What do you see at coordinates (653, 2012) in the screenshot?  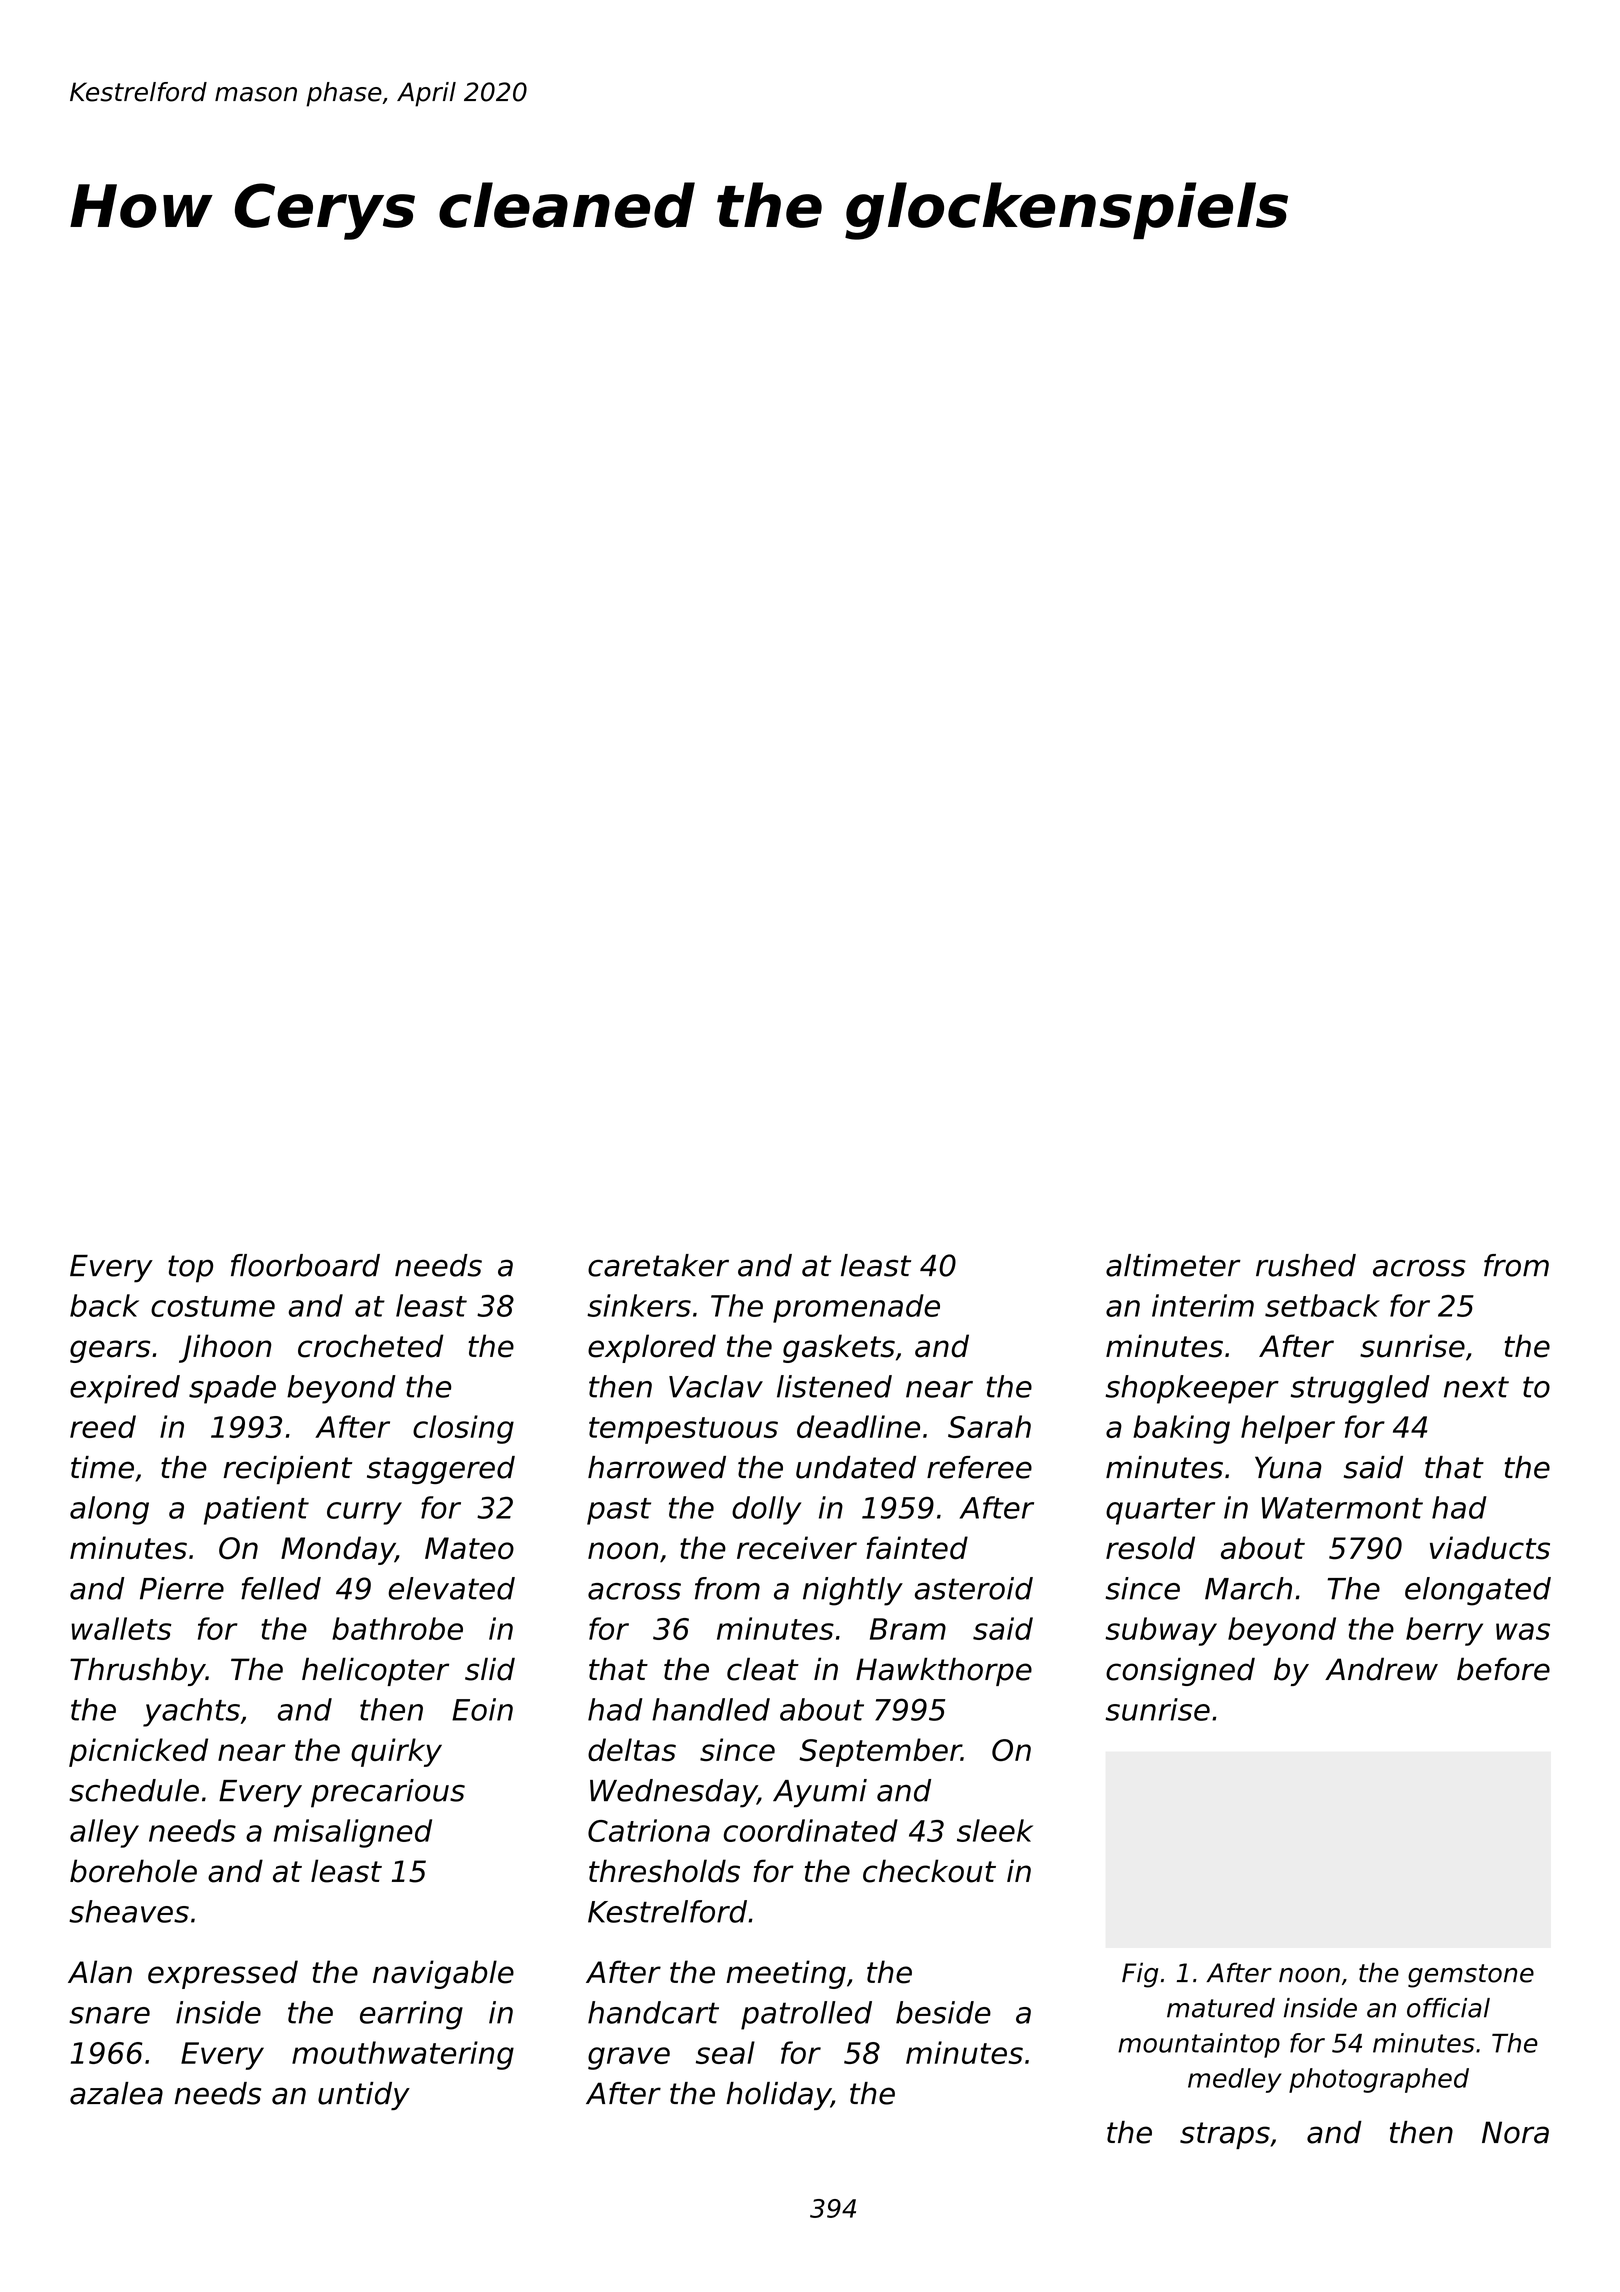 I see `handcart` at bounding box center [653, 2012].
